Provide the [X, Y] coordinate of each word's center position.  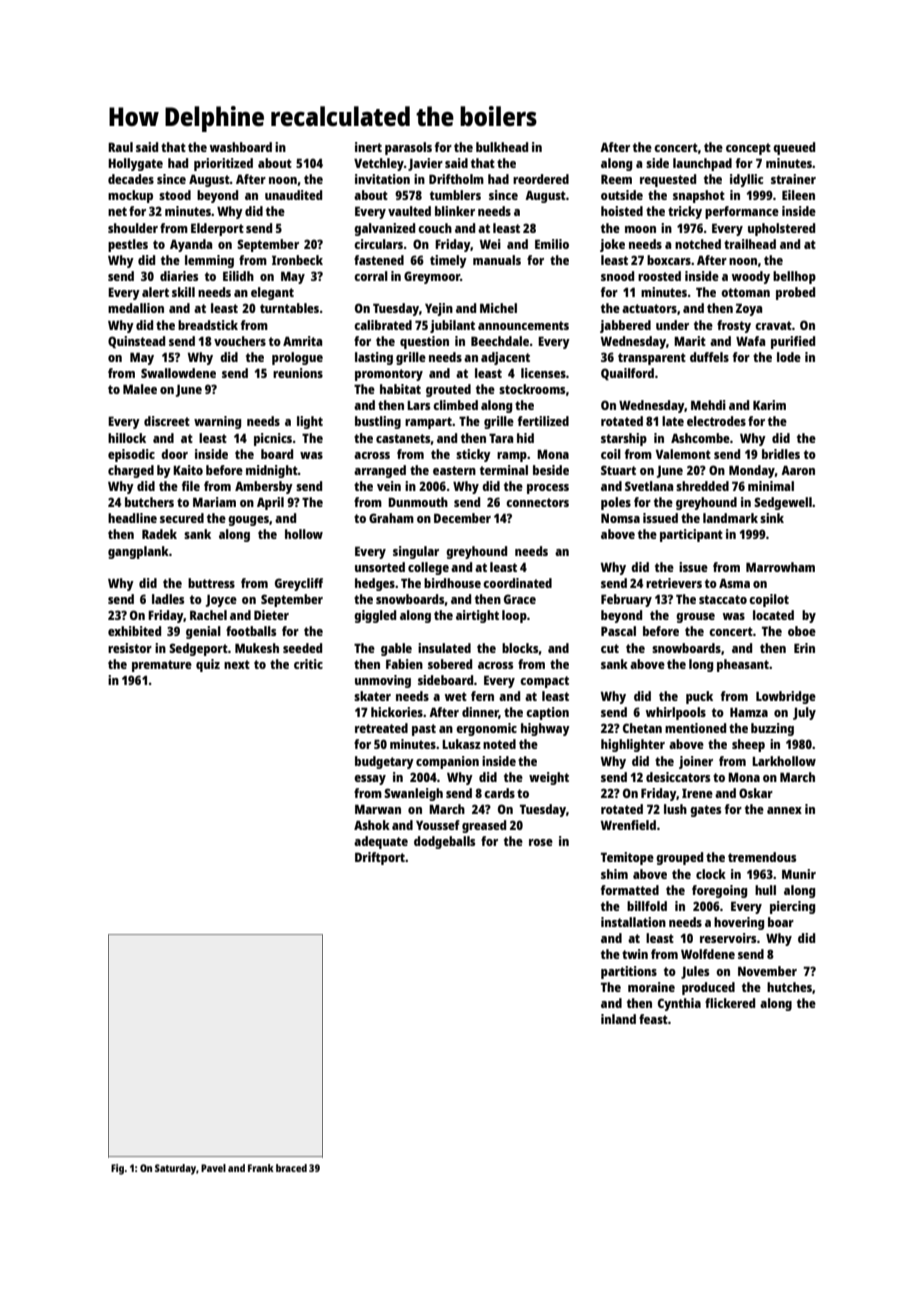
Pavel [213, 1168]
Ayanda [191, 245]
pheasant [743, 665]
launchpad [702, 164]
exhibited [134, 631]
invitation [382, 179]
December [462, 518]
